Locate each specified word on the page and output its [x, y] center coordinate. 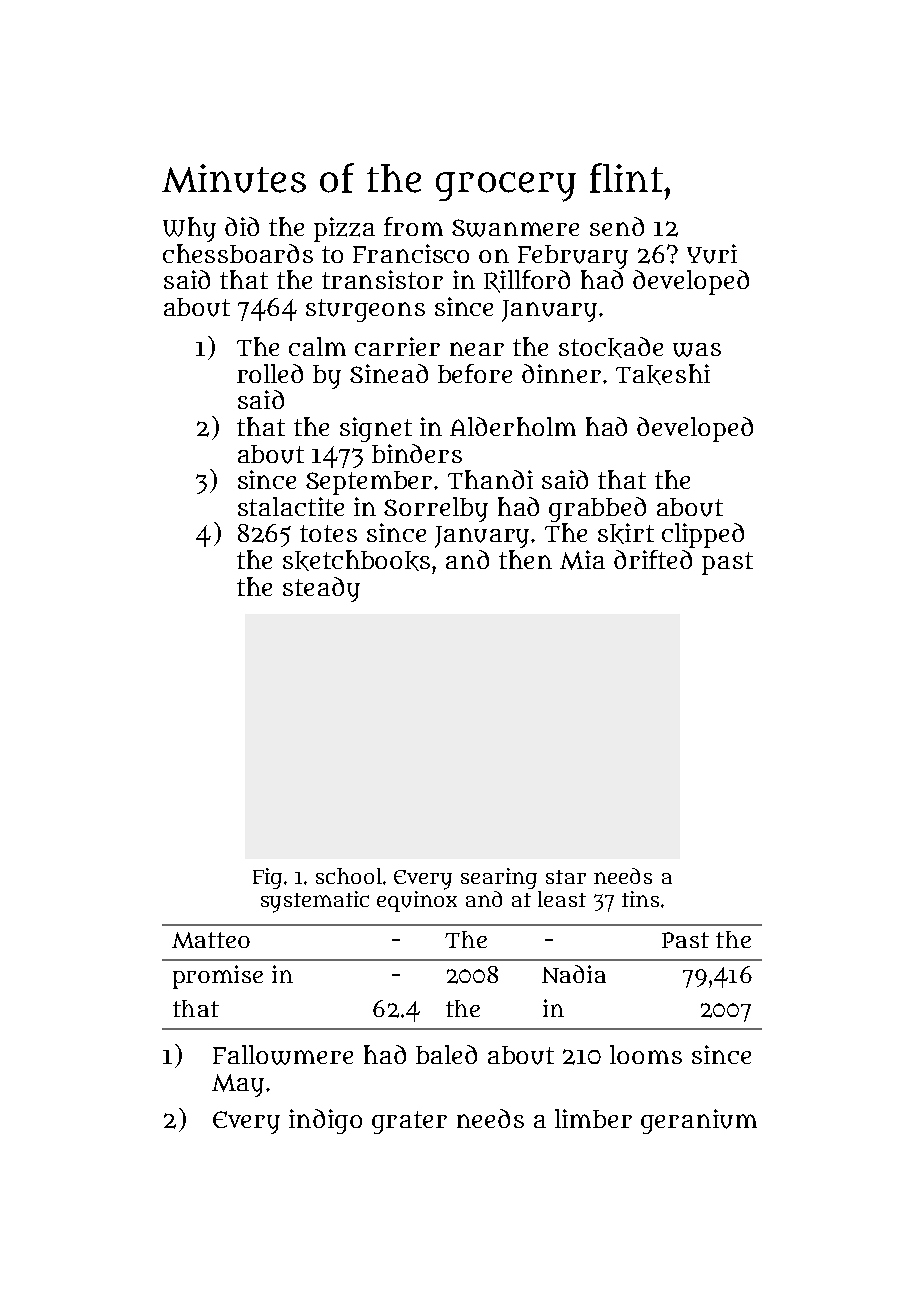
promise [218, 977]
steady [321, 589]
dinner [561, 373]
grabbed [597, 509]
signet [376, 429]
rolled [270, 373]
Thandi [490, 479]
